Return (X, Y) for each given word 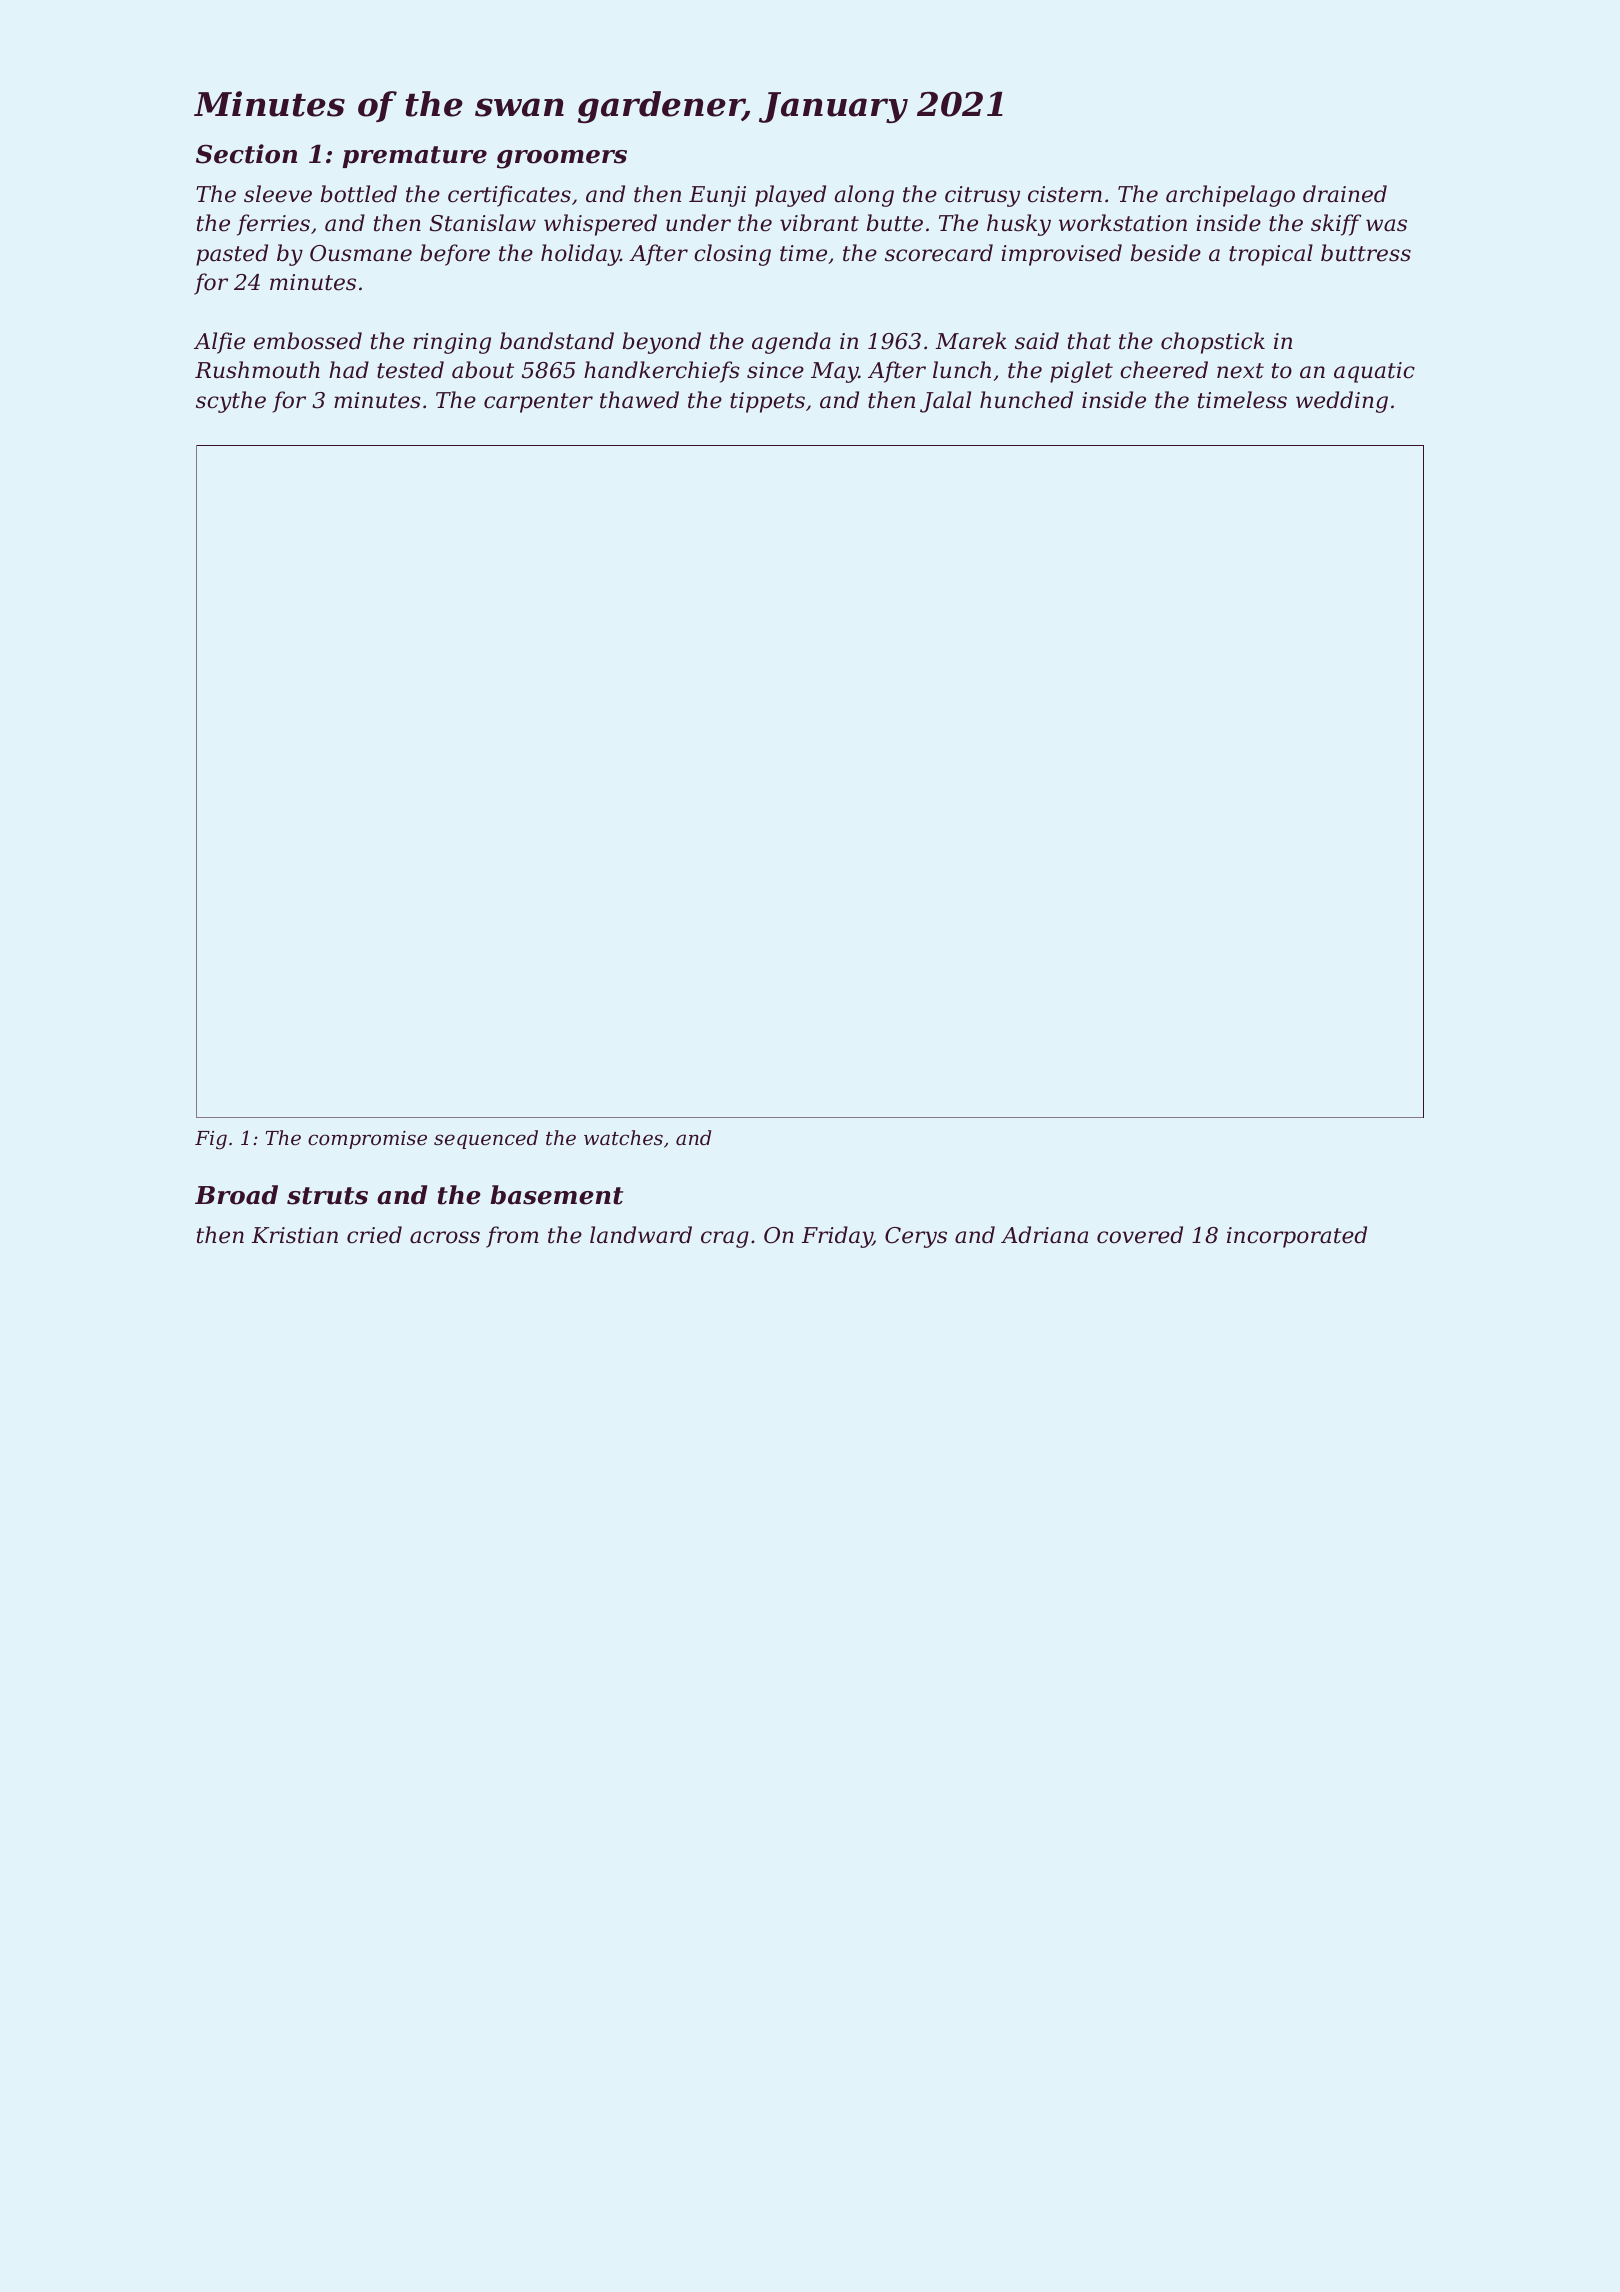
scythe (231, 402)
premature (414, 157)
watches (623, 1137)
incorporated (1297, 1237)
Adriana (1044, 1235)
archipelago (1230, 196)
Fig (211, 1140)
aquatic (1374, 372)
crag (725, 1239)
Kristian (295, 1235)
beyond (662, 343)
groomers (562, 159)
